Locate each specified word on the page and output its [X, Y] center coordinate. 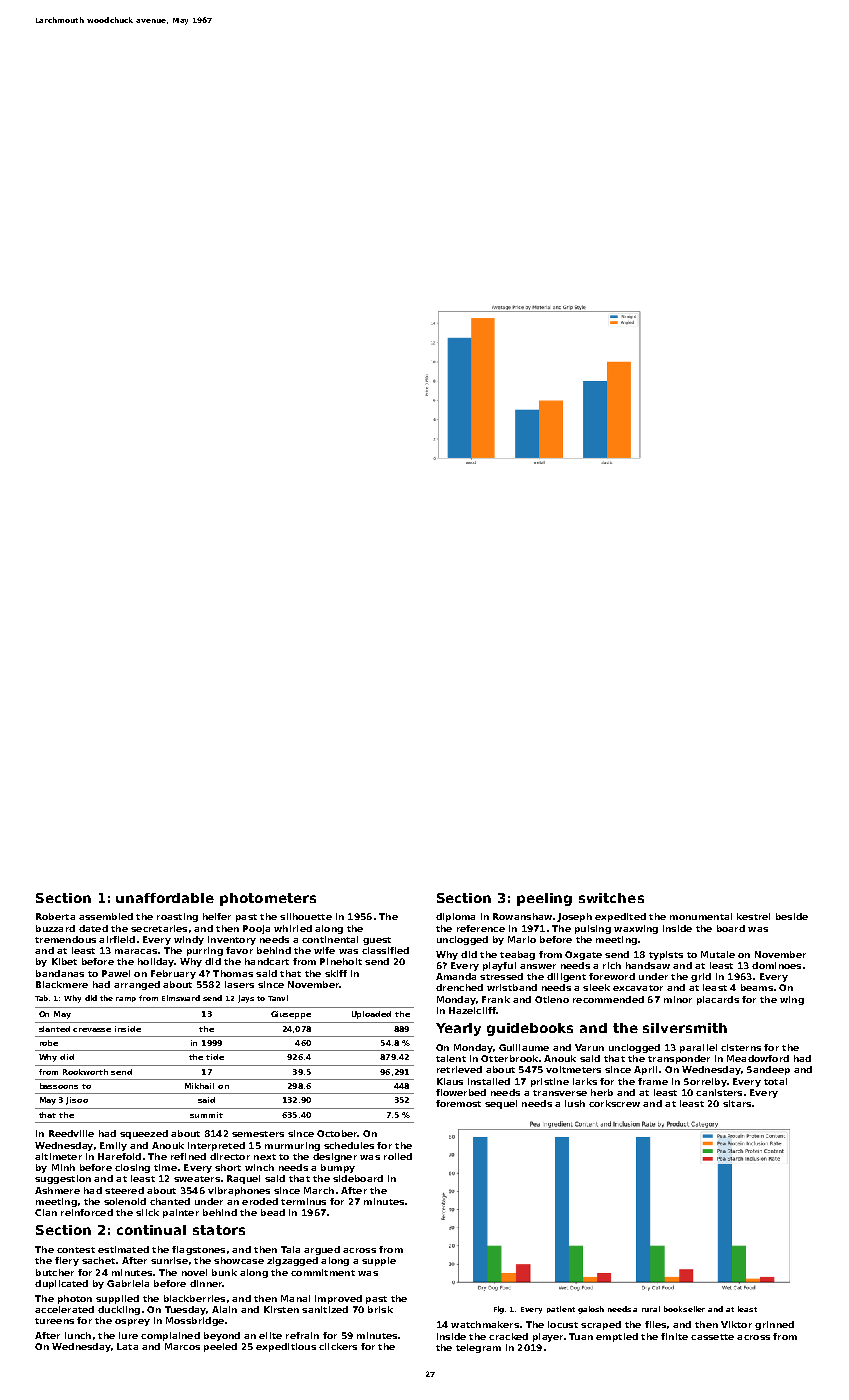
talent [451, 1058]
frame [653, 1081]
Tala [290, 1249]
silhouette [306, 916]
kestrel [753, 916]
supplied [117, 1299]
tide [215, 1057]
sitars [737, 1103]
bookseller [684, 1309]
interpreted [216, 1146]
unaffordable [165, 898]
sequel [501, 1104]
